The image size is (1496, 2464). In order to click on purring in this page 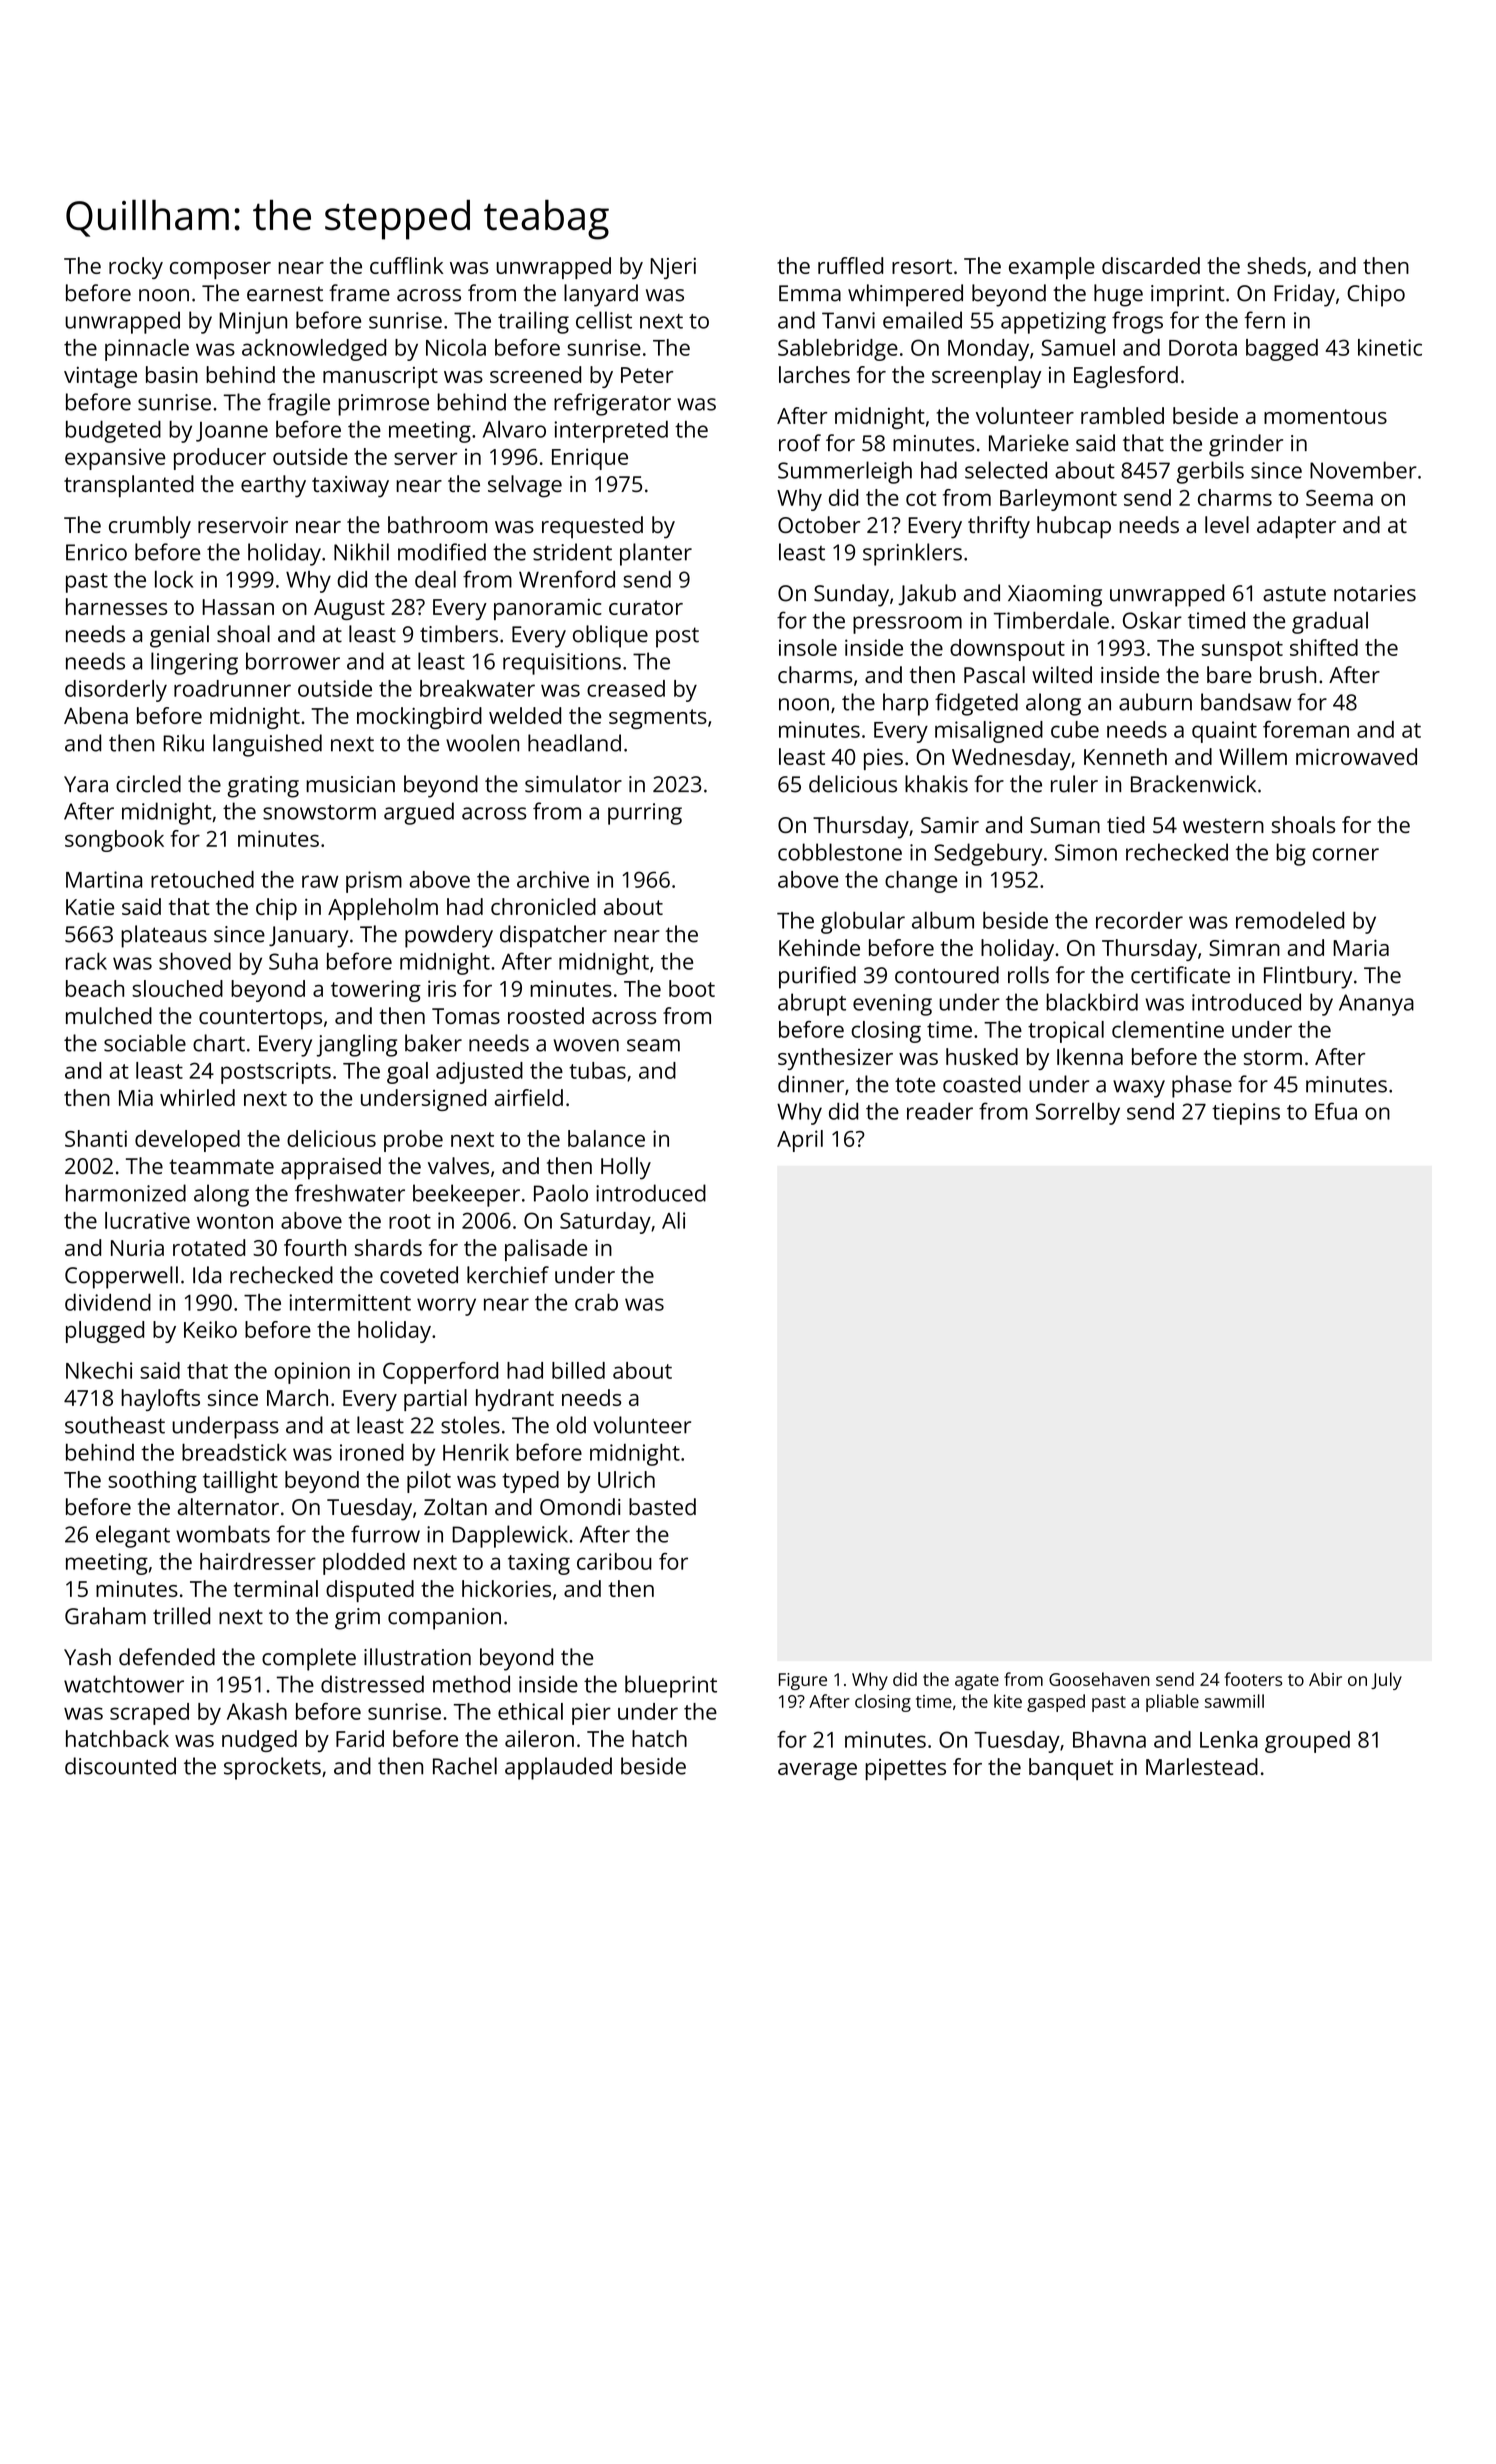, I will do `click(645, 814)`.
